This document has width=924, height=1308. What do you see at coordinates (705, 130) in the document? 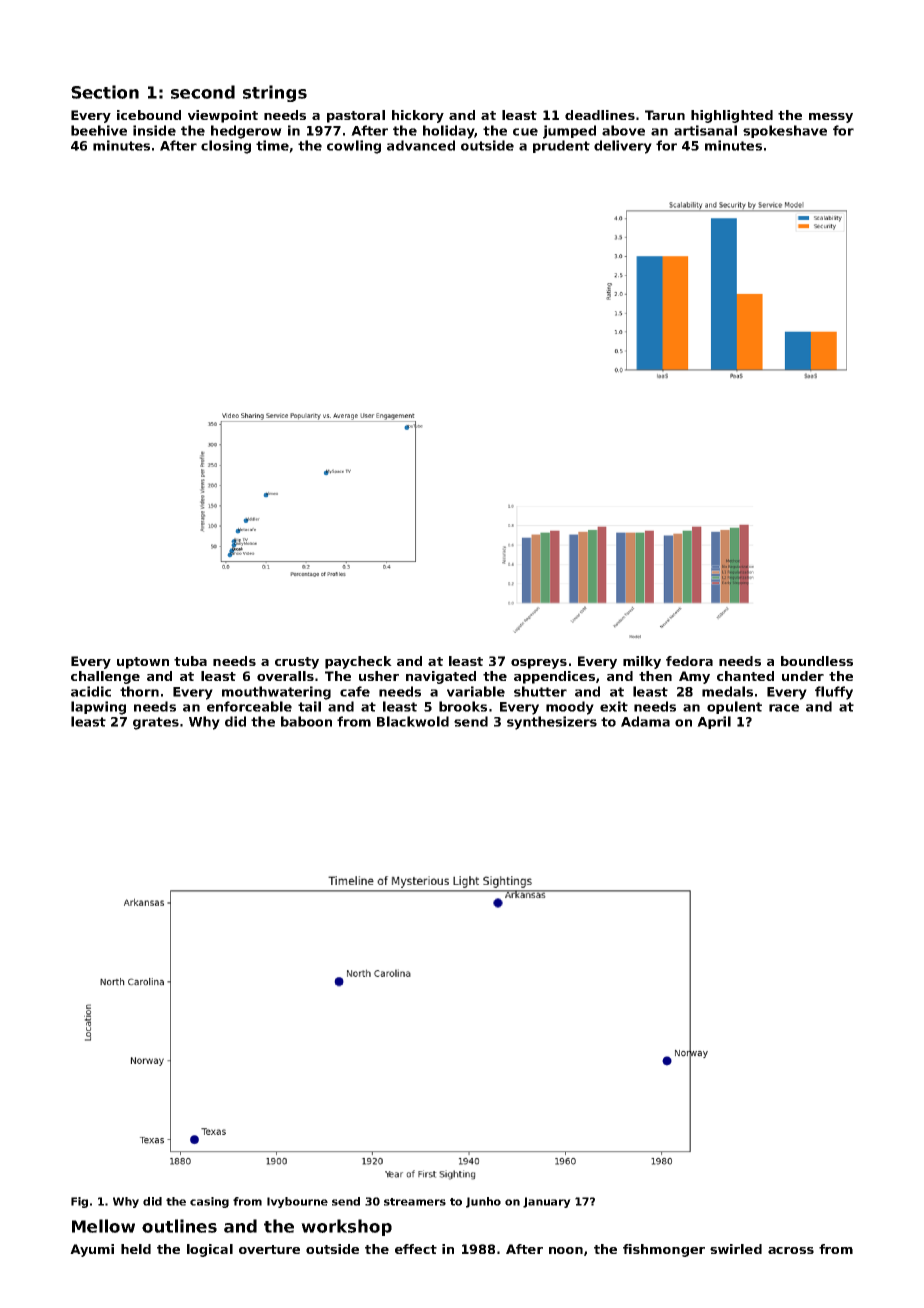
I see `artisanal` at bounding box center [705, 130].
